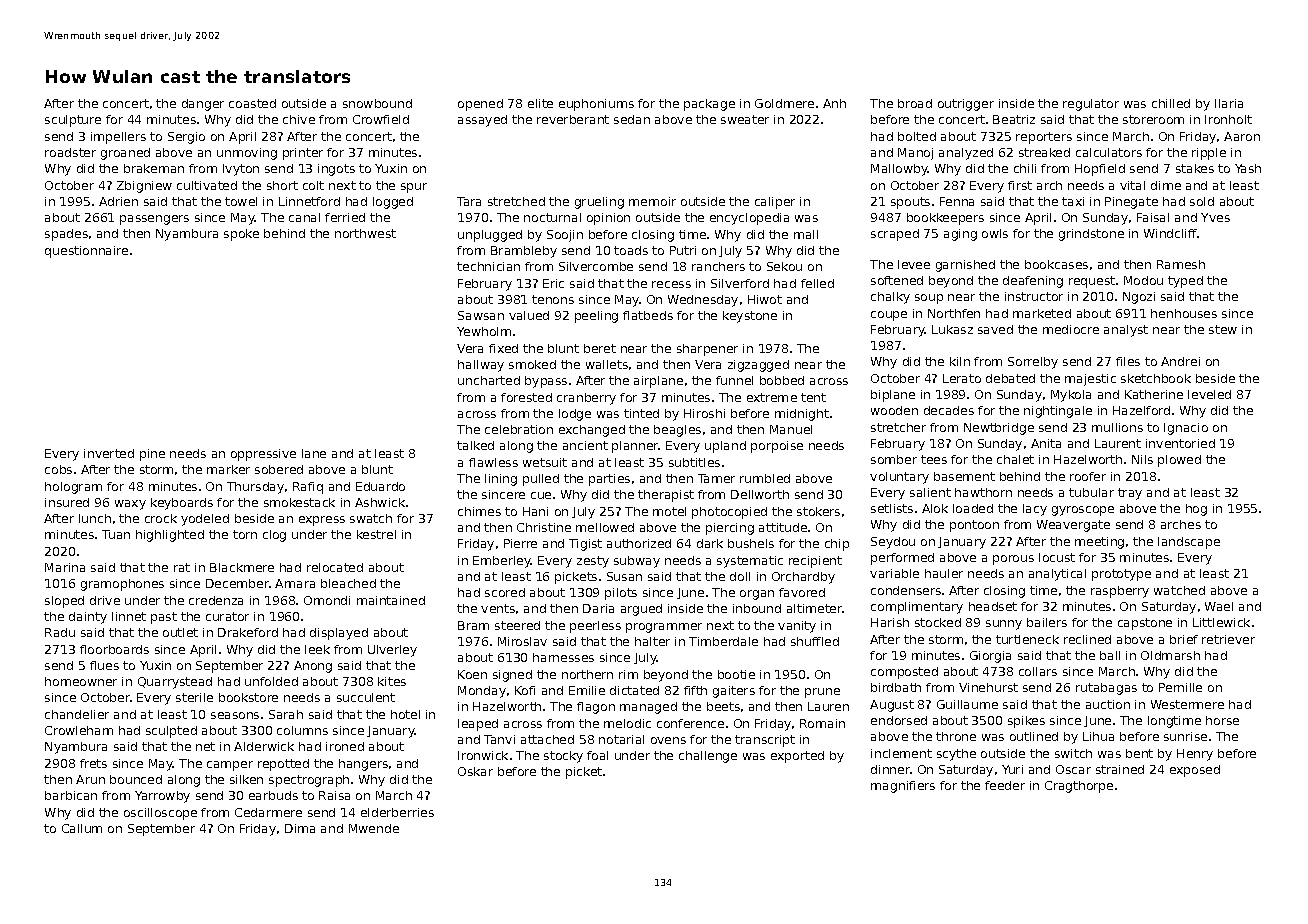 The image size is (1308, 924). I want to click on outrigger, so click(966, 105).
